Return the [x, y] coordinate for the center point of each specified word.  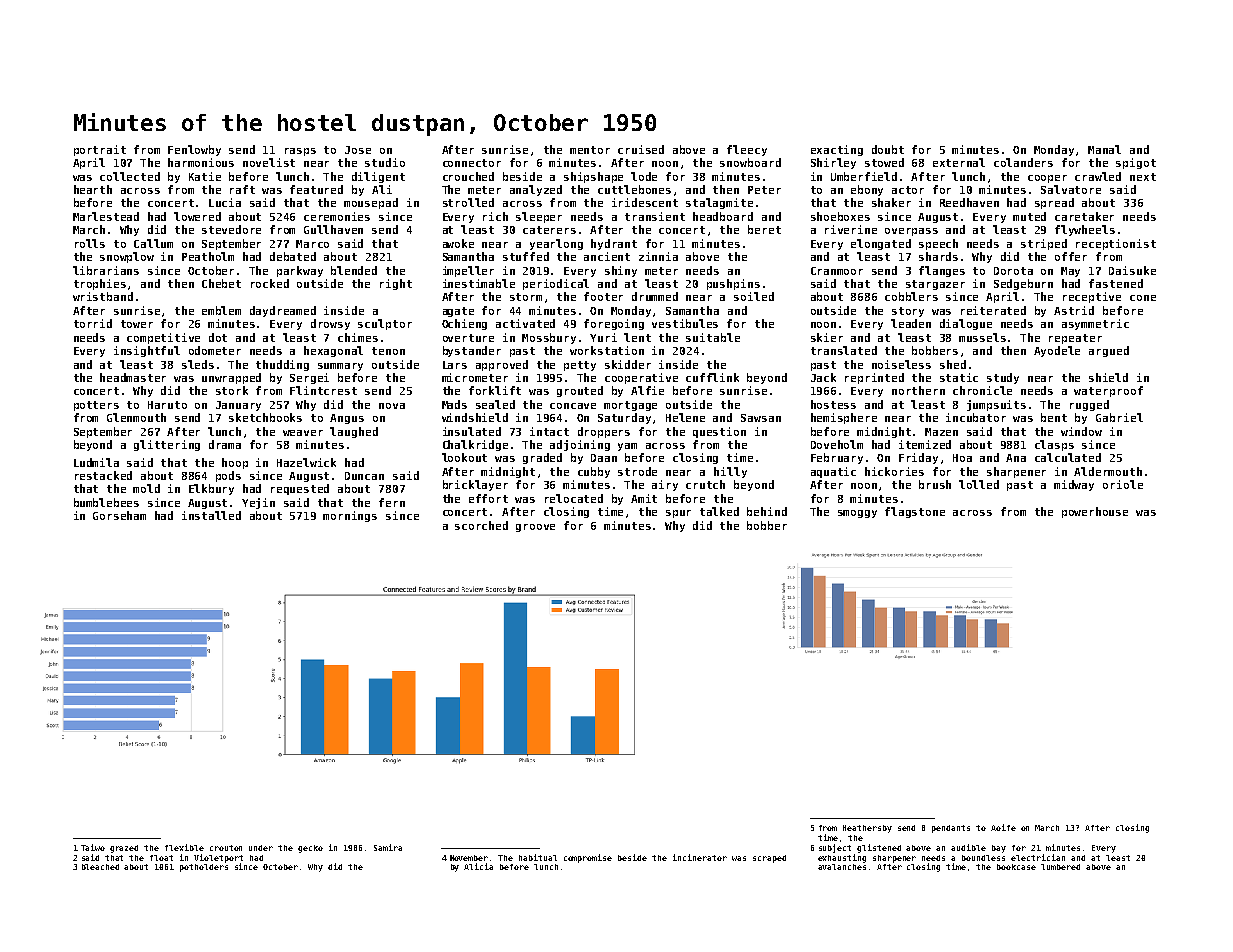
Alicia [478, 866]
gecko [310, 849]
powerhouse [1095, 512]
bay [999, 849]
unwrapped [231, 378]
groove [535, 528]
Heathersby [867, 829]
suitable [713, 337]
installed [211, 515]
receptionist [1116, 244]
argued [1109, 351]
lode [644, 176]
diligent [378, 177]
